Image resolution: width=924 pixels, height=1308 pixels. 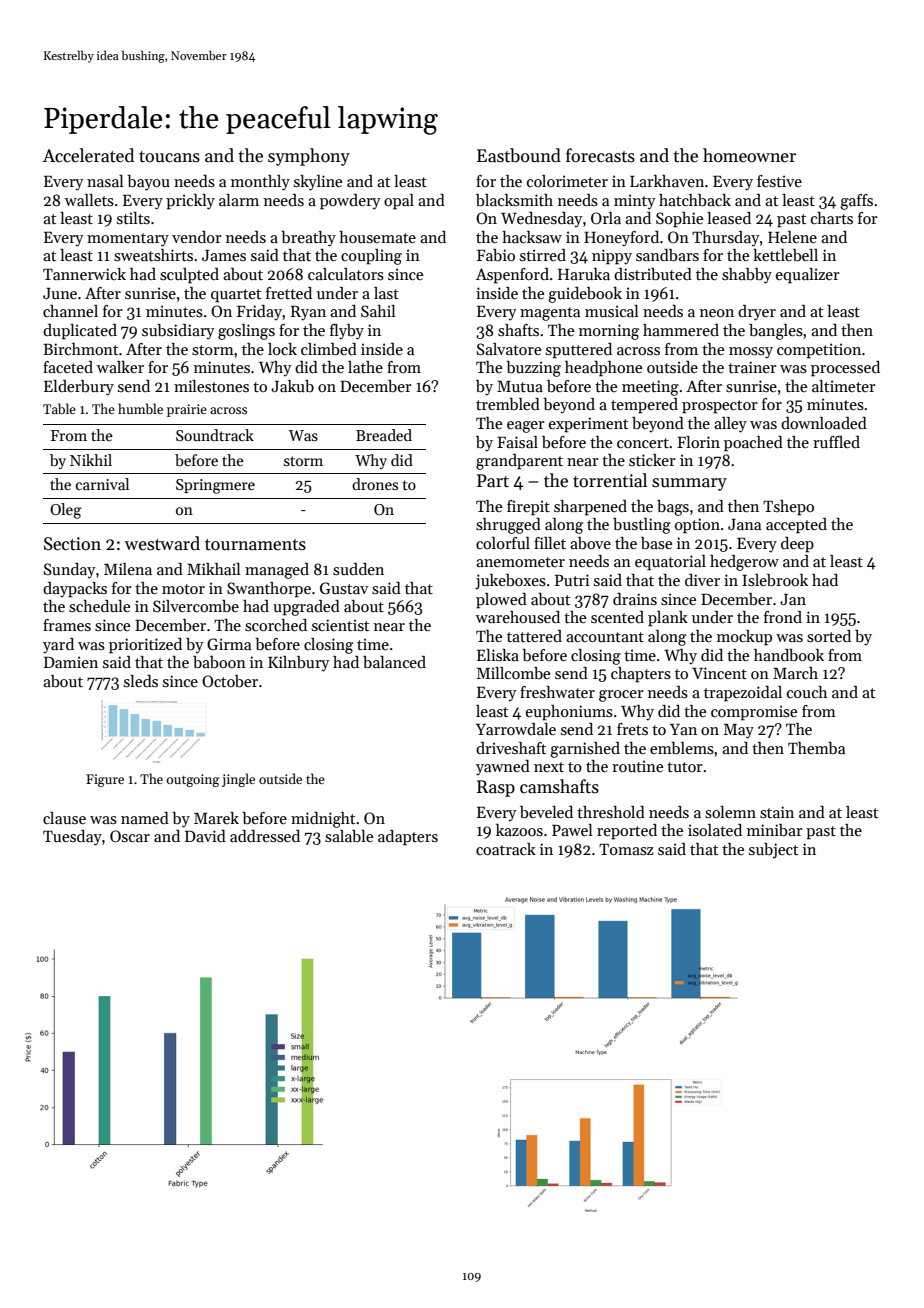 I want to click on Breaded, so click(x=384, y=435).
